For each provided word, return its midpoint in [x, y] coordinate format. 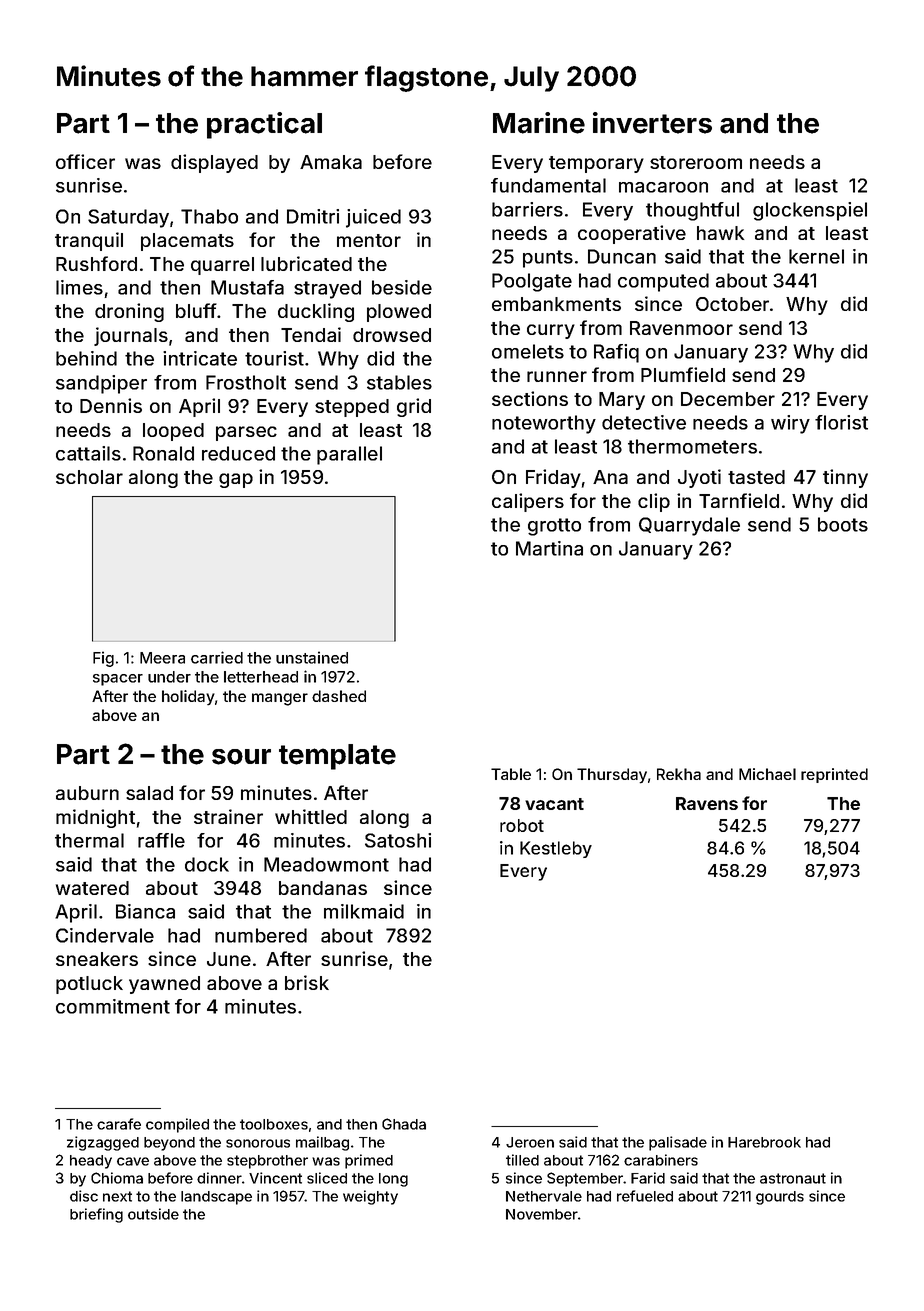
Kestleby [556, 849]
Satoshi [398, 840]
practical [264, 125]
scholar [89, 477]
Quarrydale [689, 526]
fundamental [548, 185]
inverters [652, 123]
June [229, 959]
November [542, 1214]
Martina [549, 548]
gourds [780, 1198]
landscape [216, 1198]
